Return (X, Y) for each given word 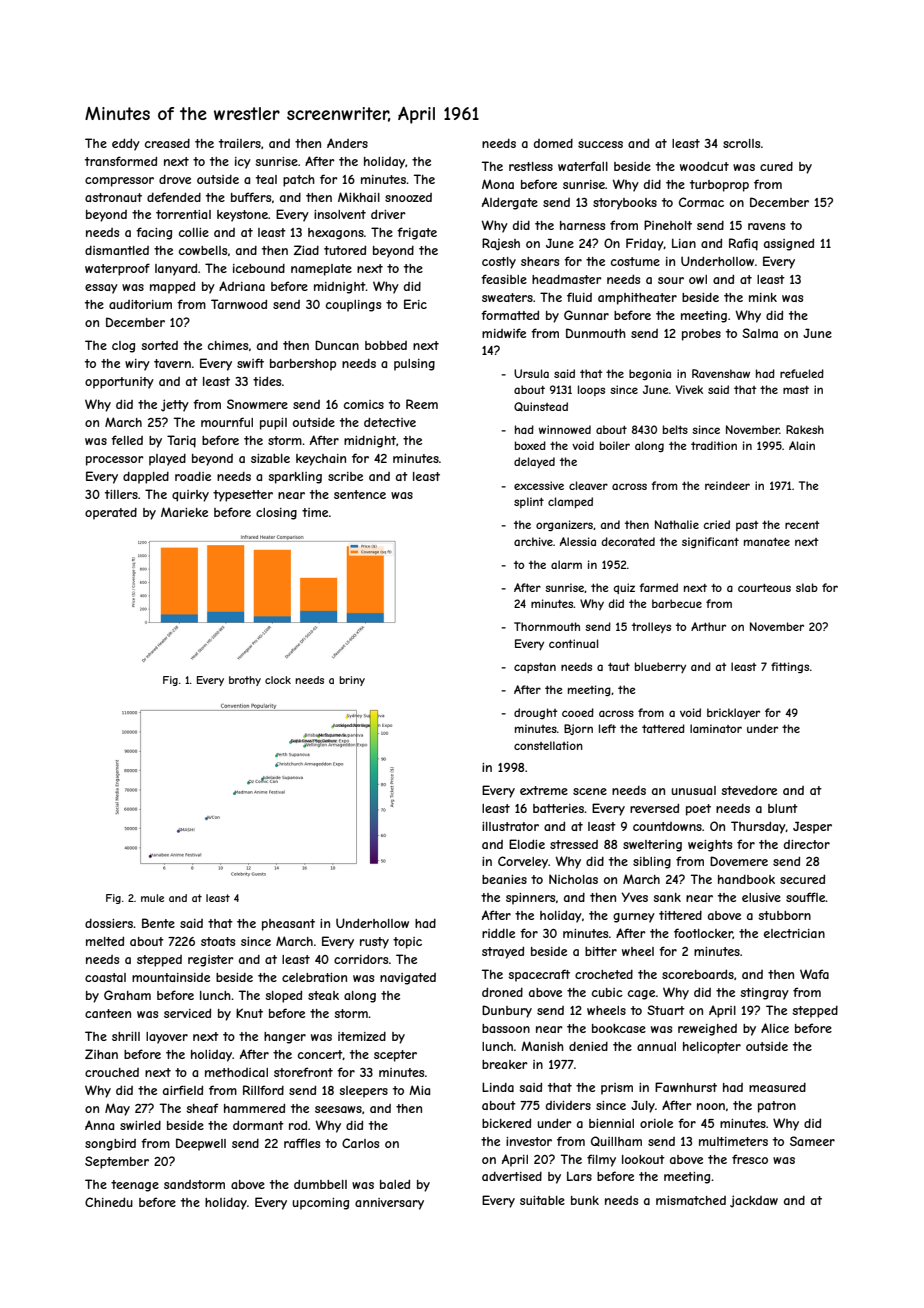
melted (105, 941)
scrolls (741, 143)
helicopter (712, 1048)
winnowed (565, 429)
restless (531, 166)
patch (299, 181)
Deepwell (201, 1144)
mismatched (691, 1200)
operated (111, 514)
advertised (512, 1176)
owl (698, 279)
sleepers (363, 1092)
